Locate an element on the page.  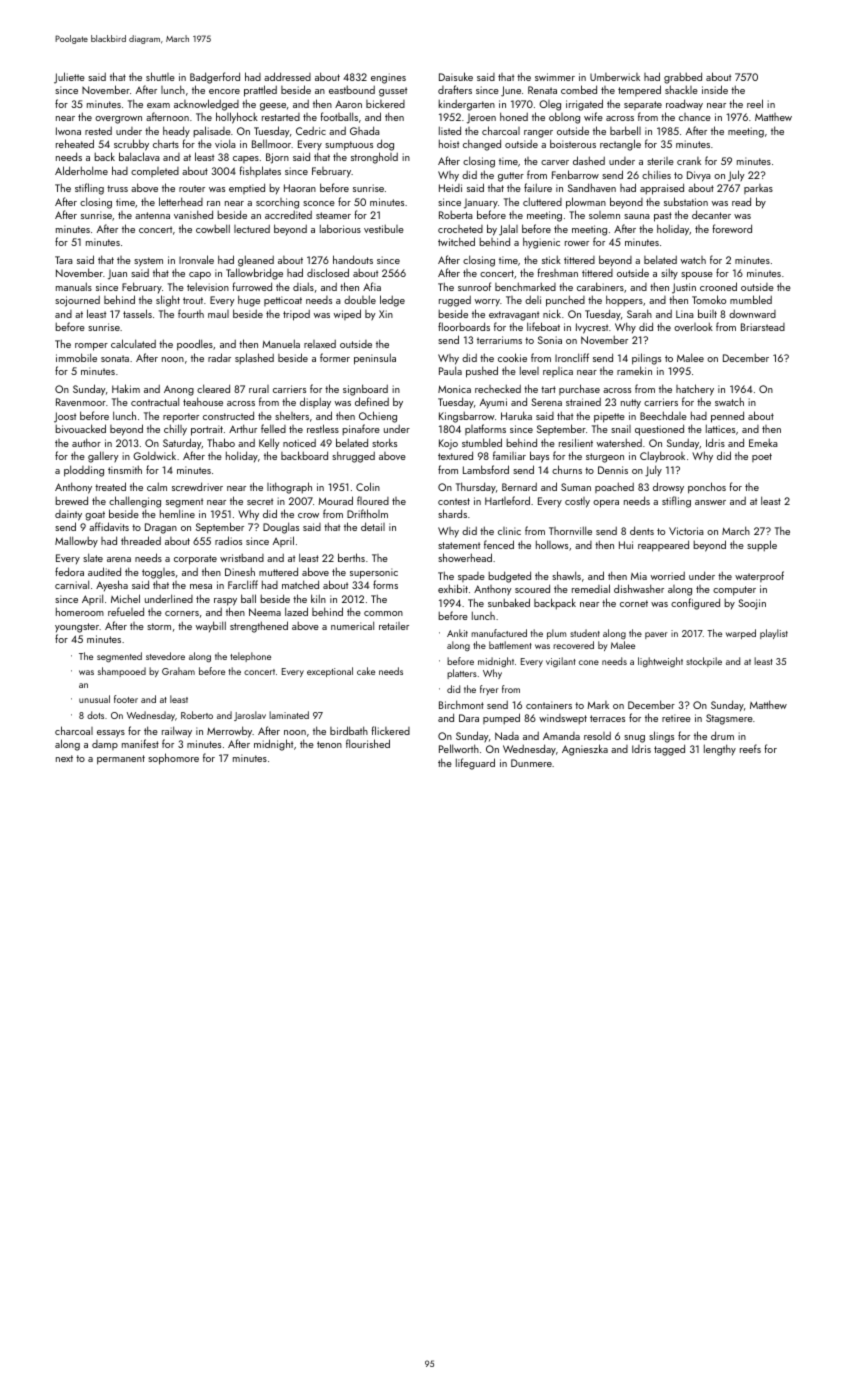
Dunmere is located at coordinates (531, 763).
